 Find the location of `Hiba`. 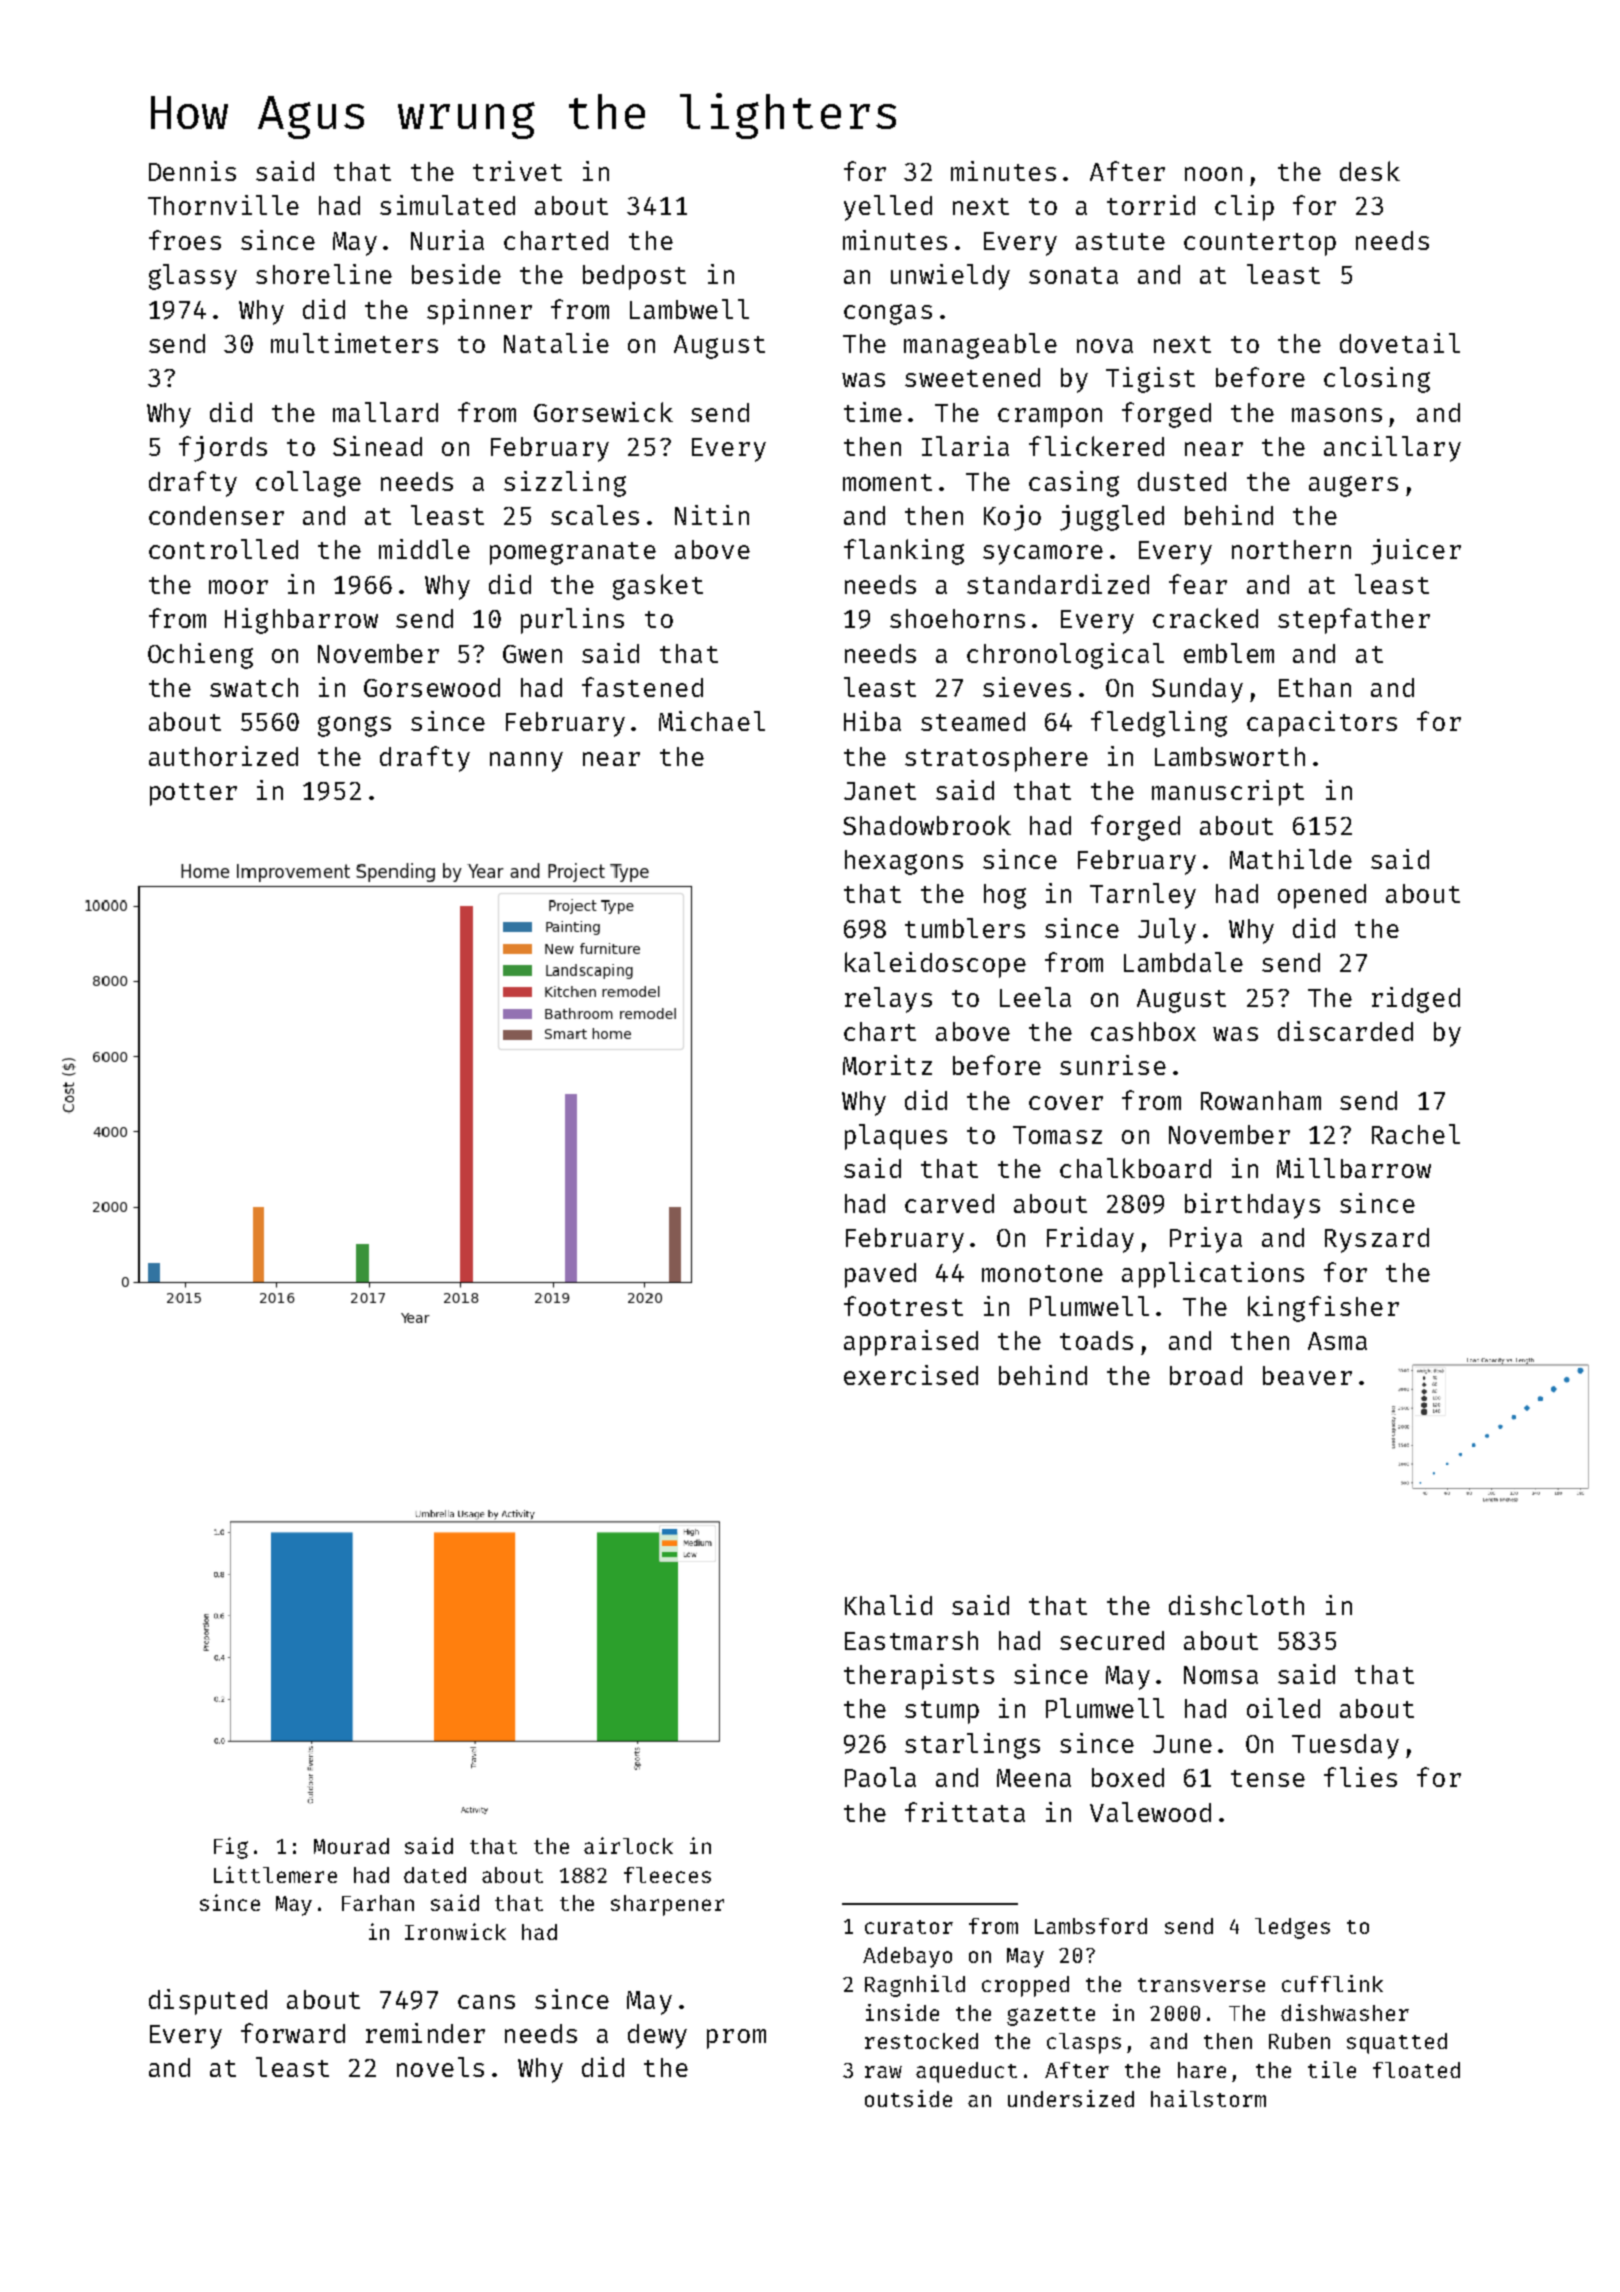

Hiba is located at coordinates (872, 721).
